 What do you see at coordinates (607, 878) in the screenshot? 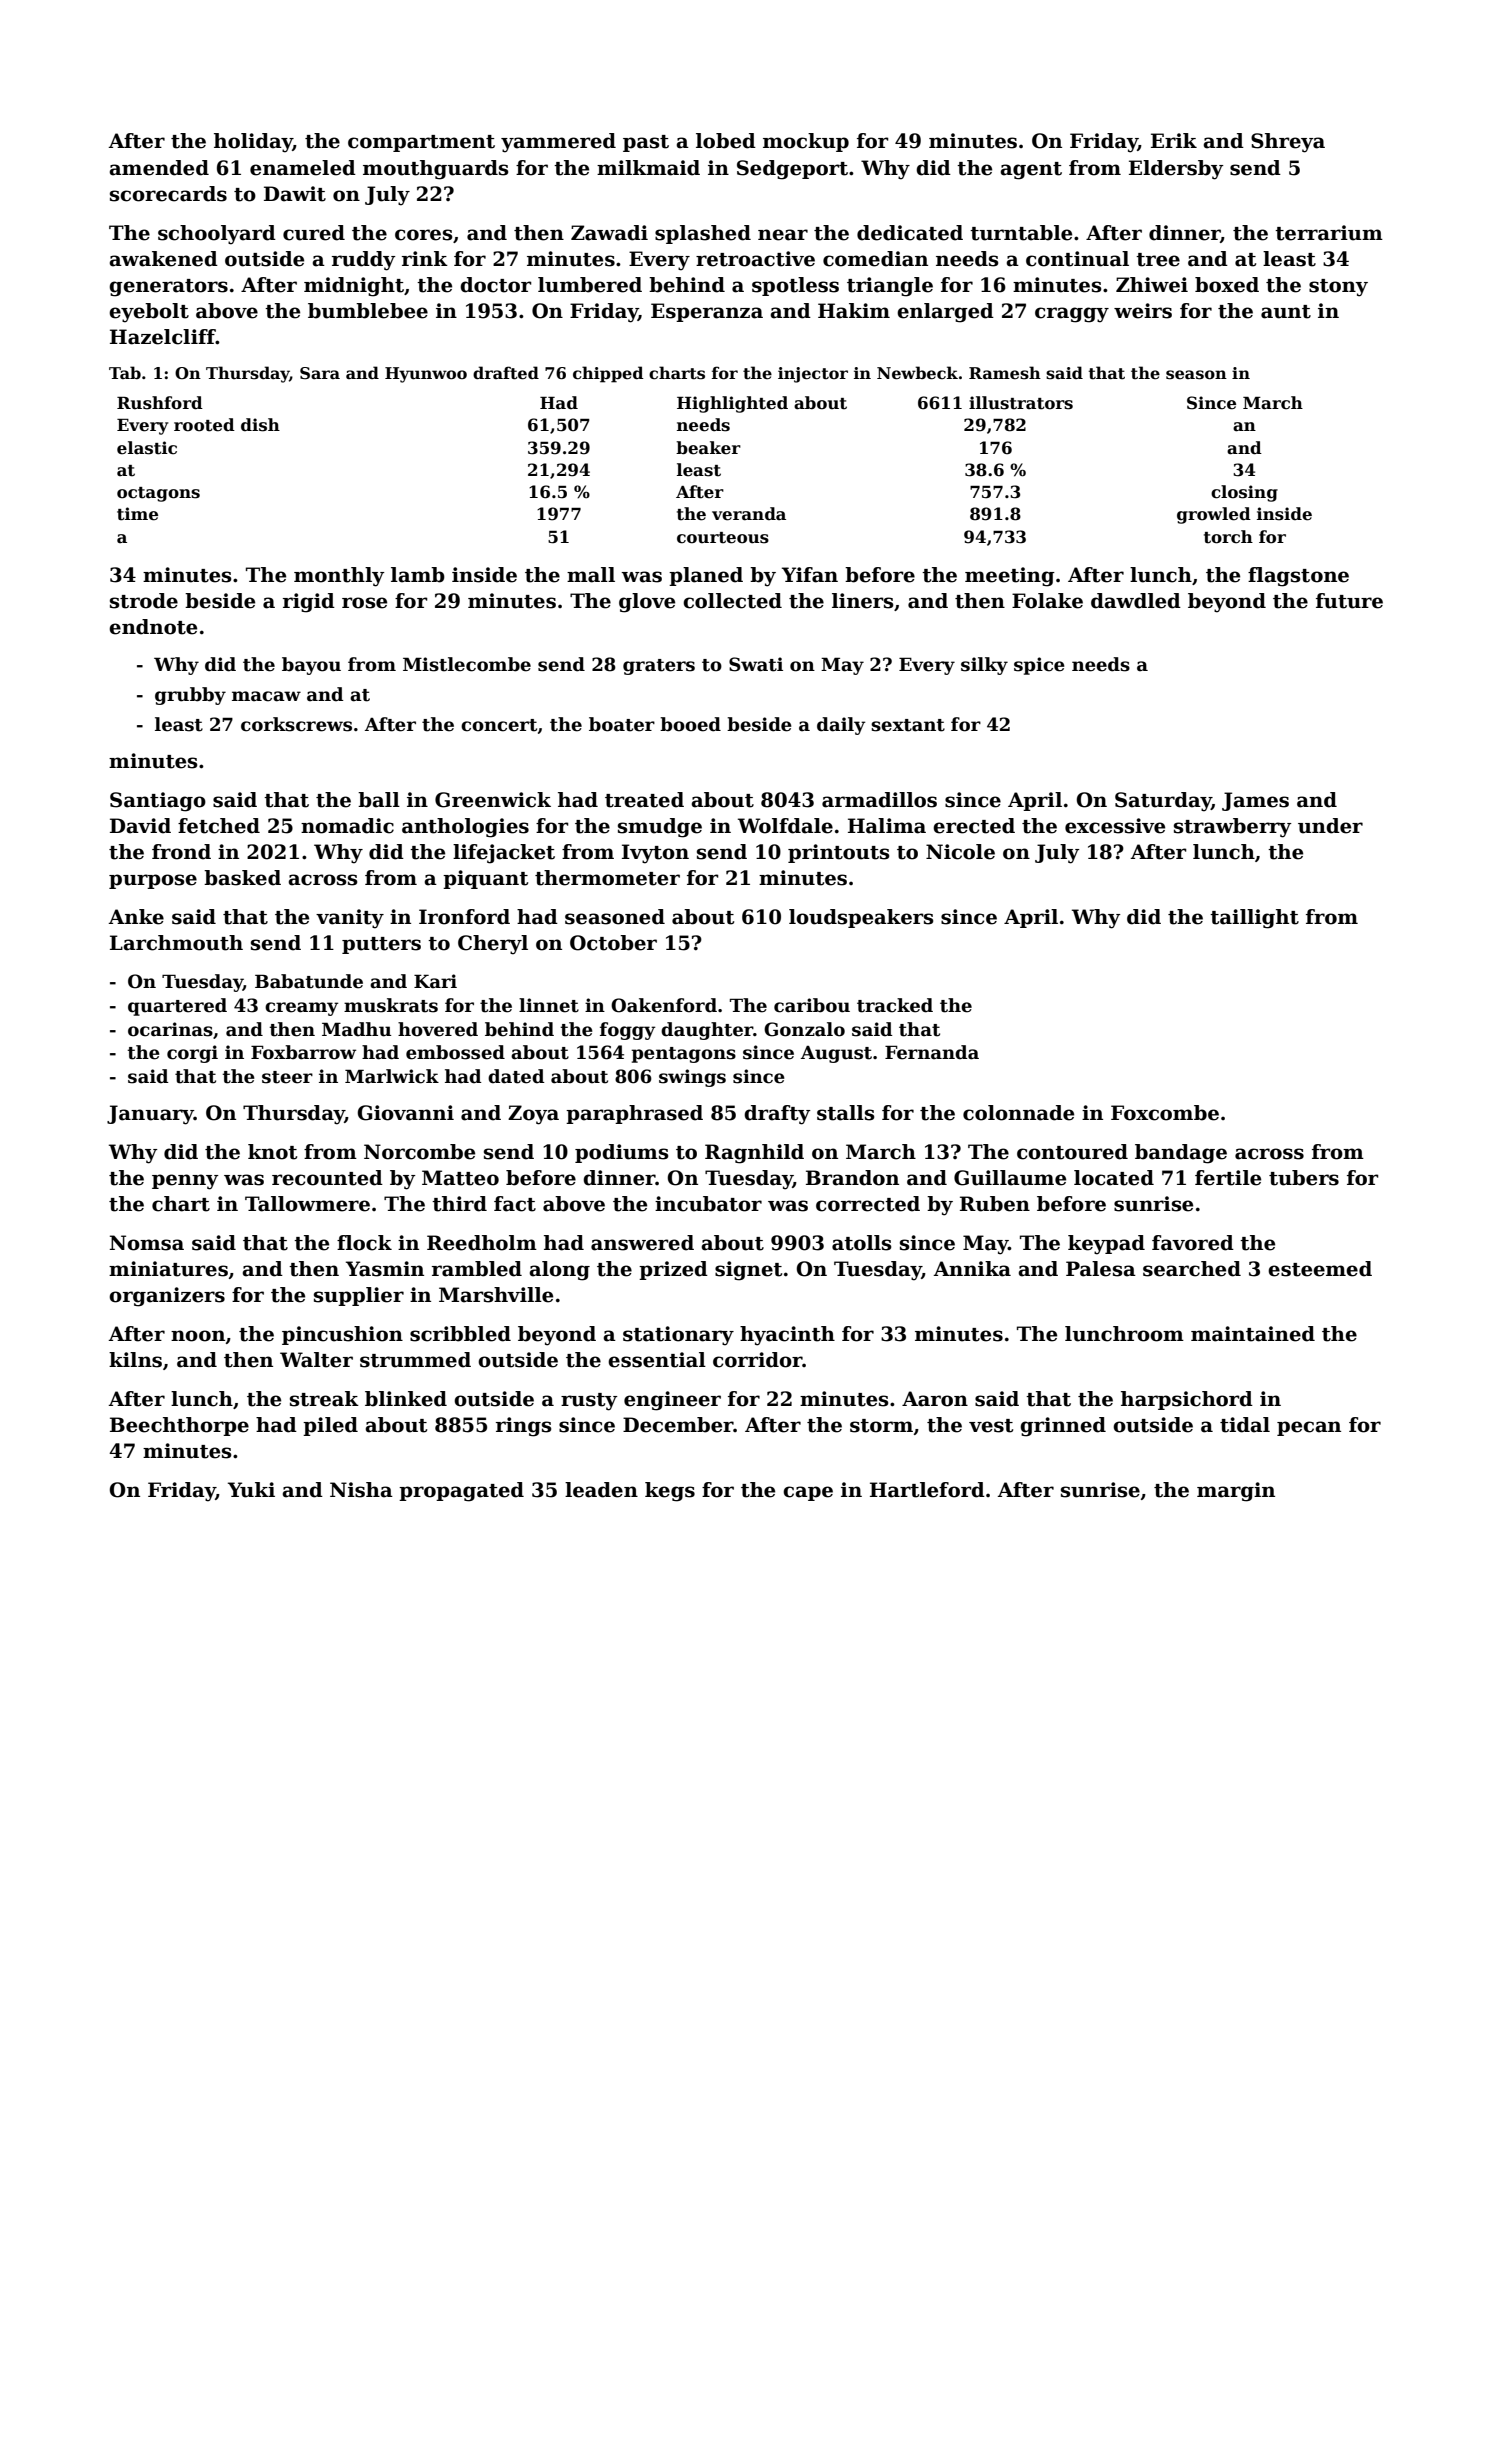
I see `thermometer` at bounding box center [607, 878].
